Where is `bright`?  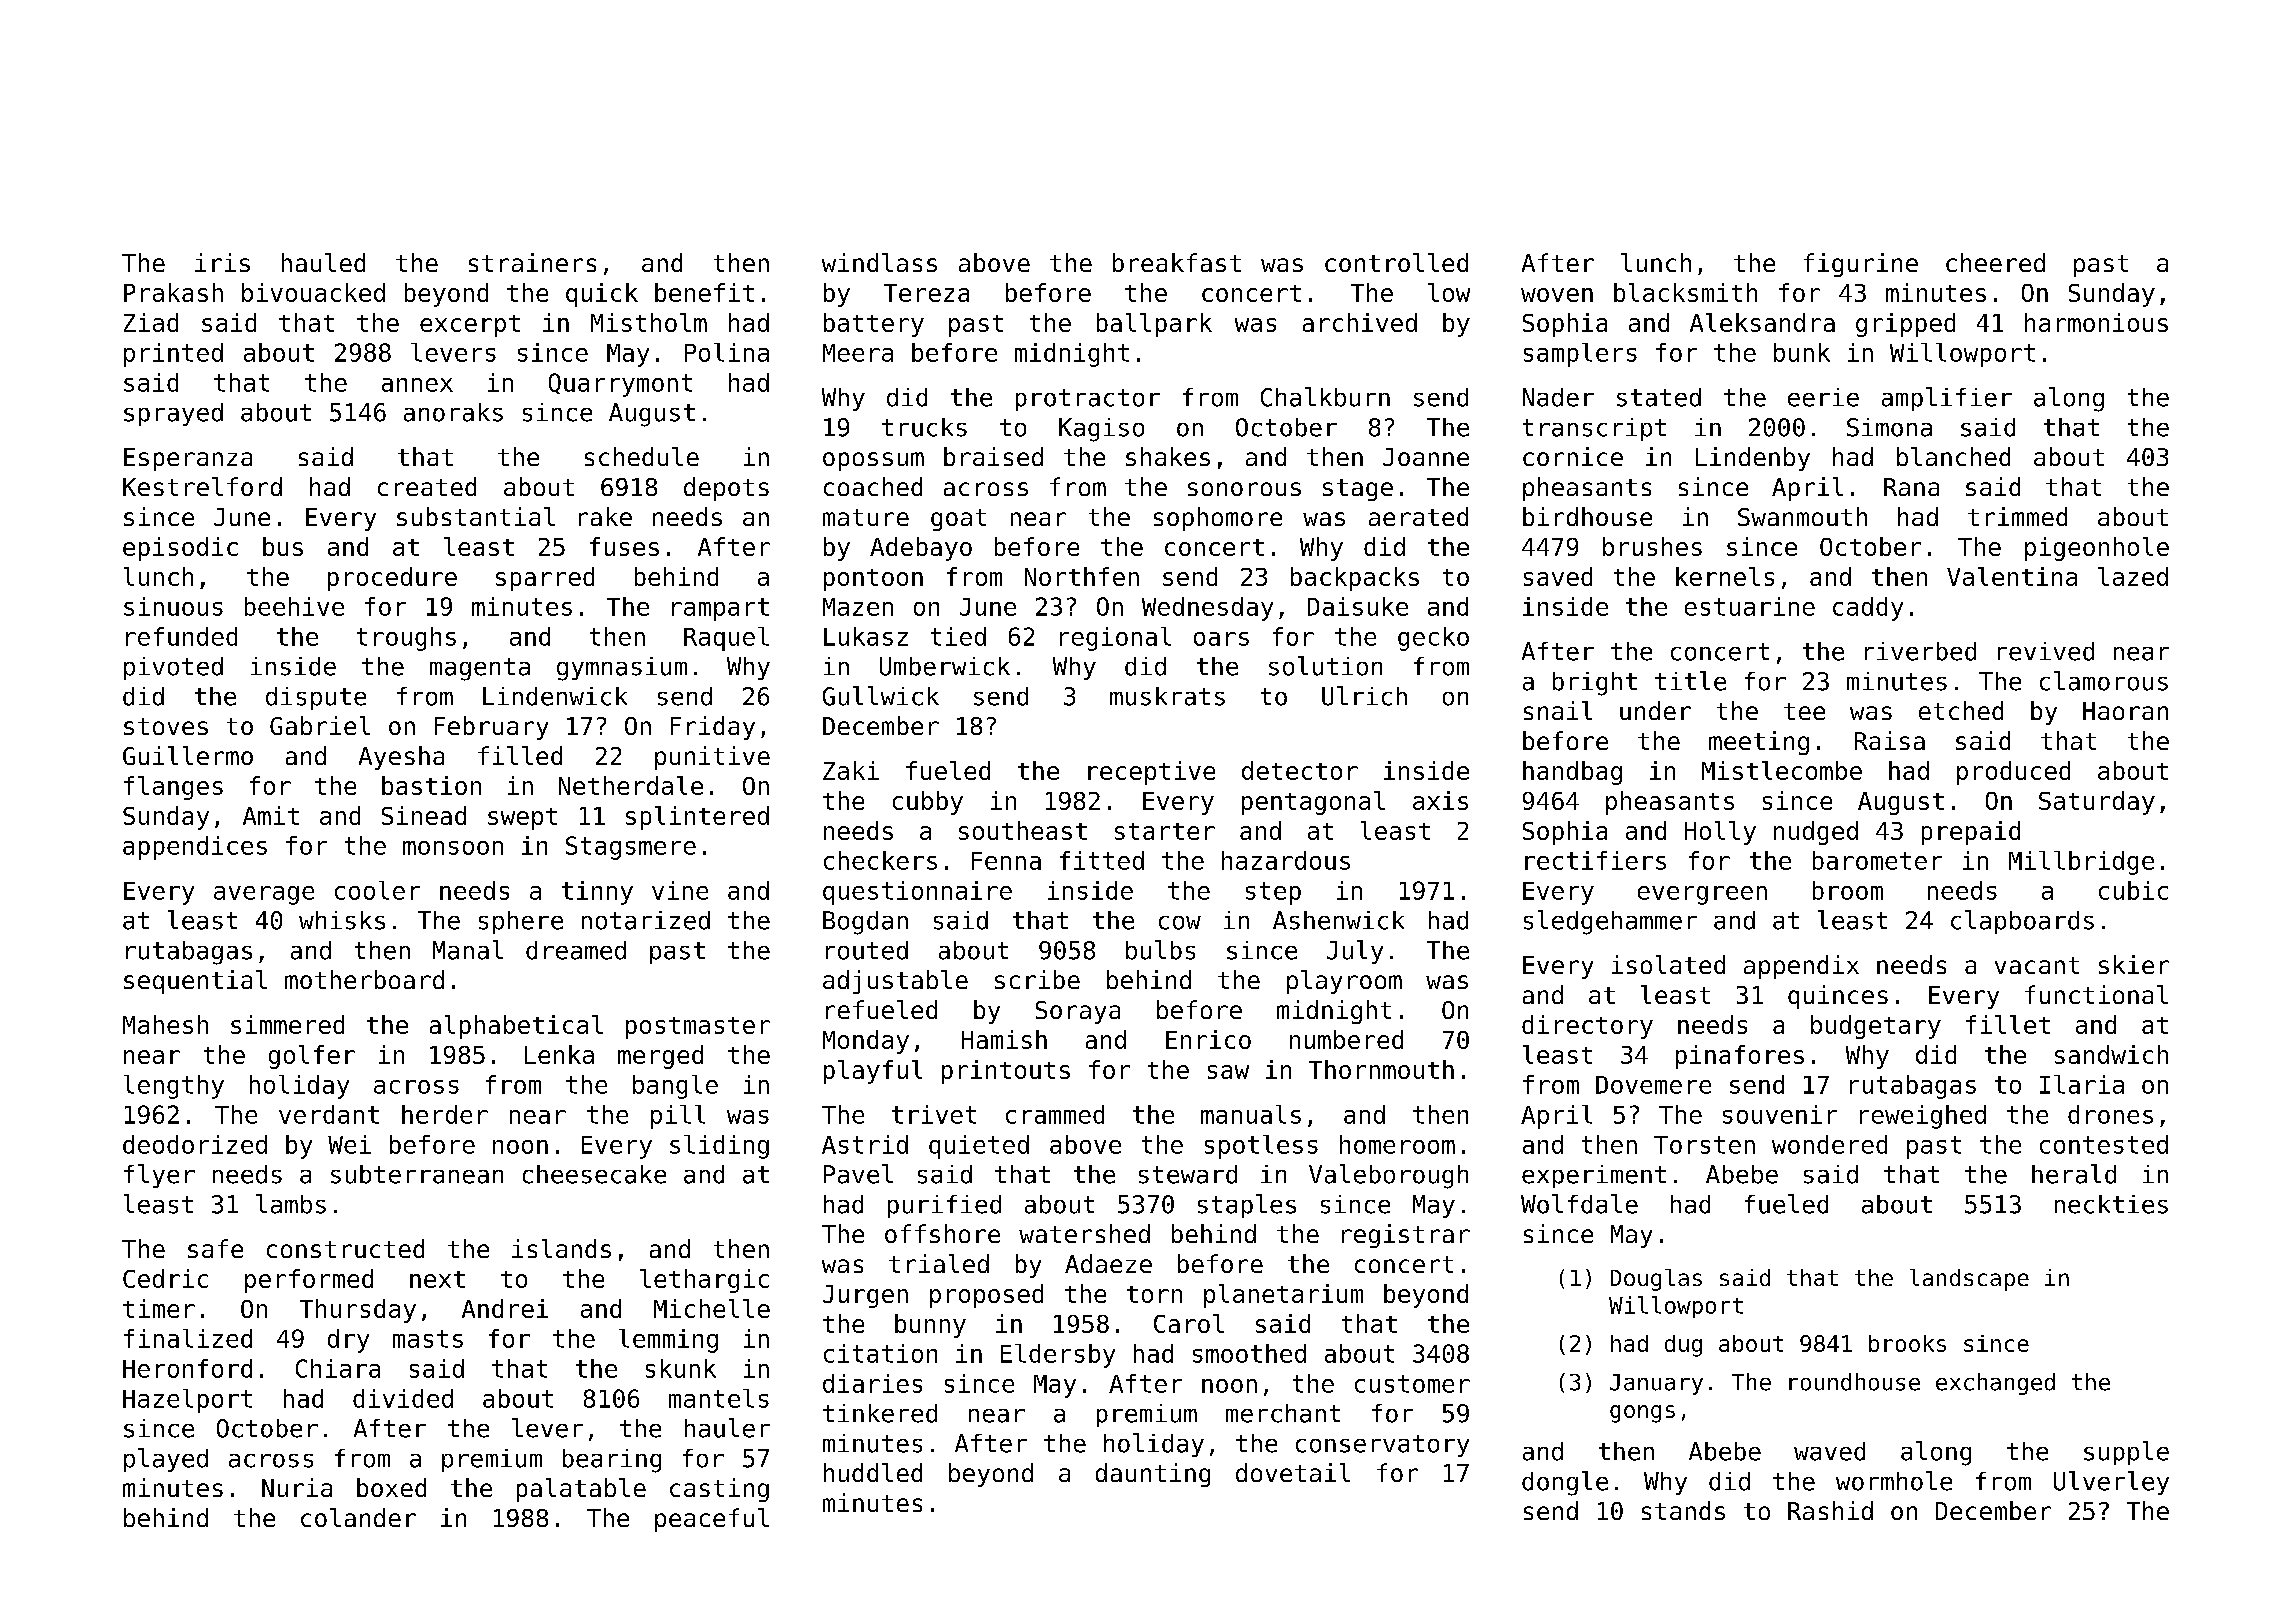
bright is located at coordinates (1595, 684).
